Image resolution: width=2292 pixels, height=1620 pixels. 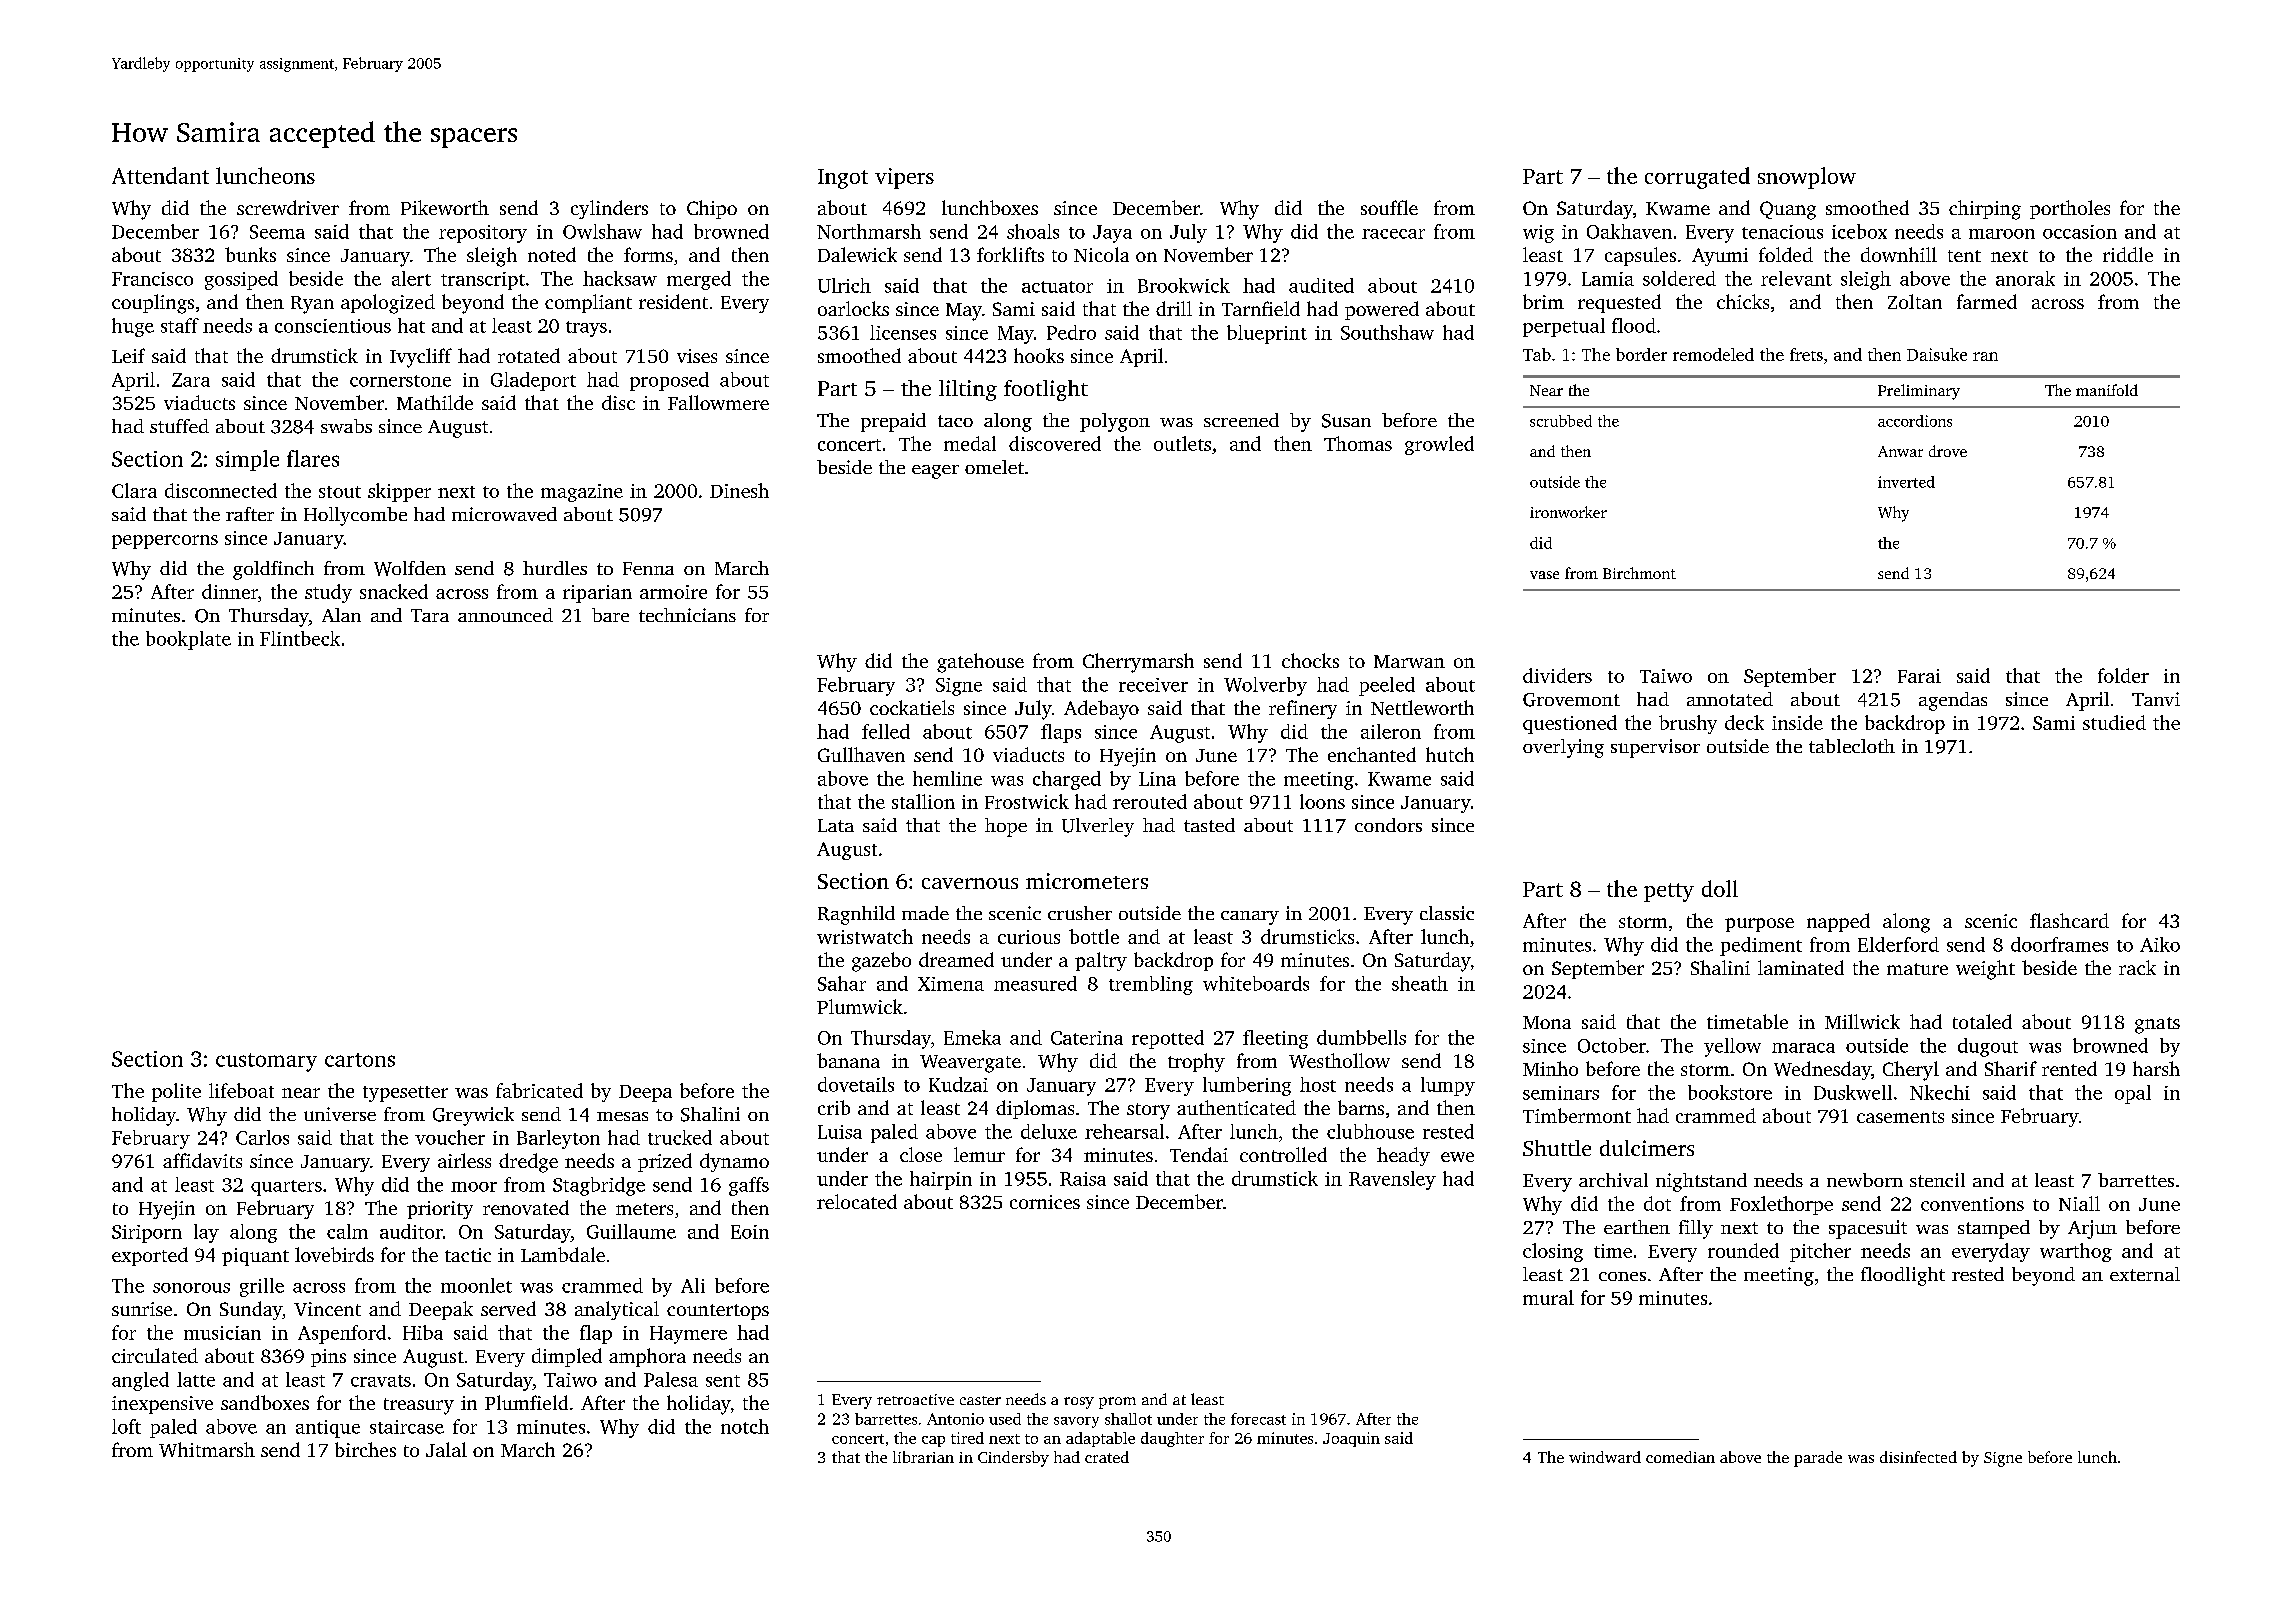 What do you see at coordinates (1619, 303) in the image?
I see `requested` at bounding box center [1619, 303].
